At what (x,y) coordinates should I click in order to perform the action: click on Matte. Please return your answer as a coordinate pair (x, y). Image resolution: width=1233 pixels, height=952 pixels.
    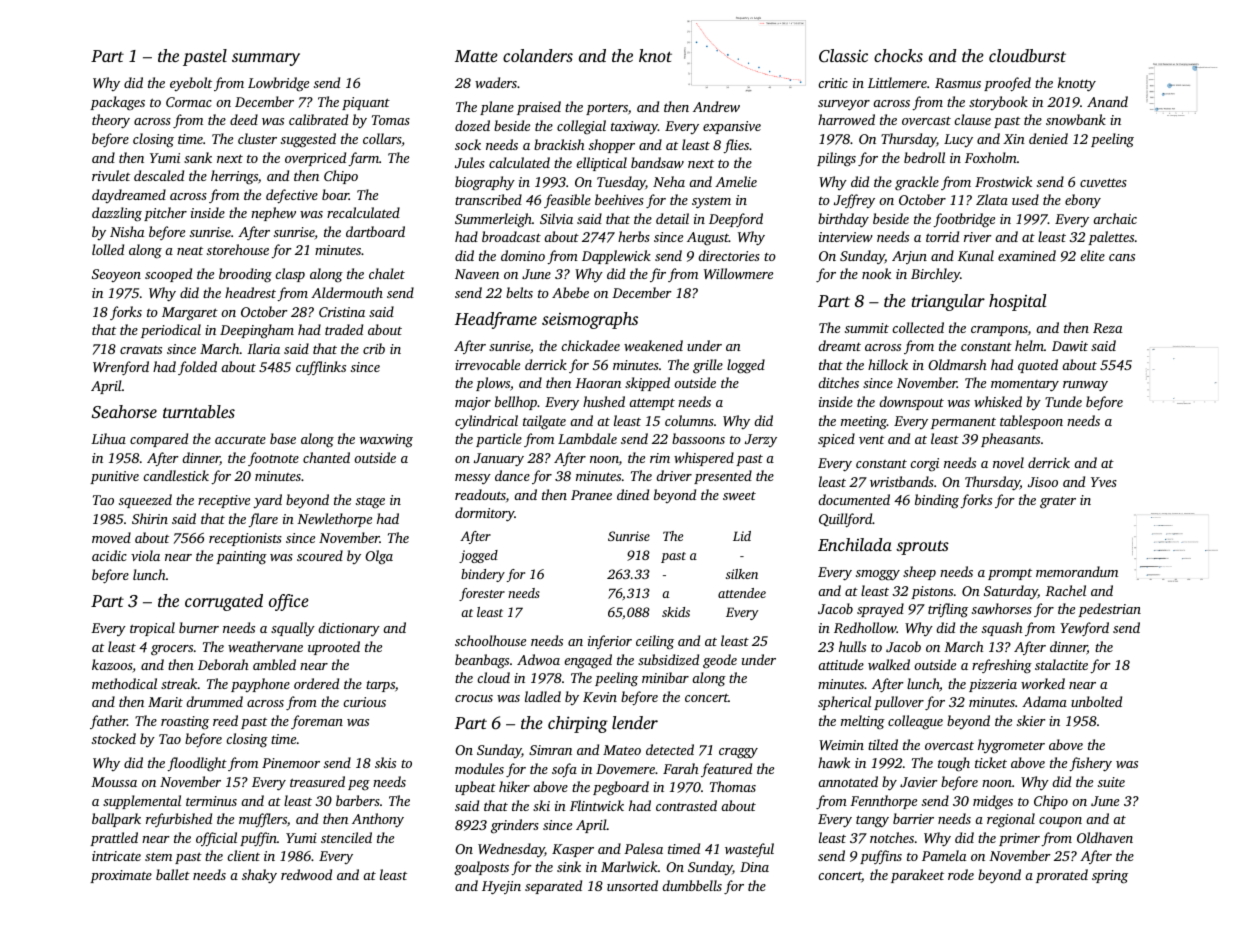
    Looking at the image, I should click on (476, 56).
